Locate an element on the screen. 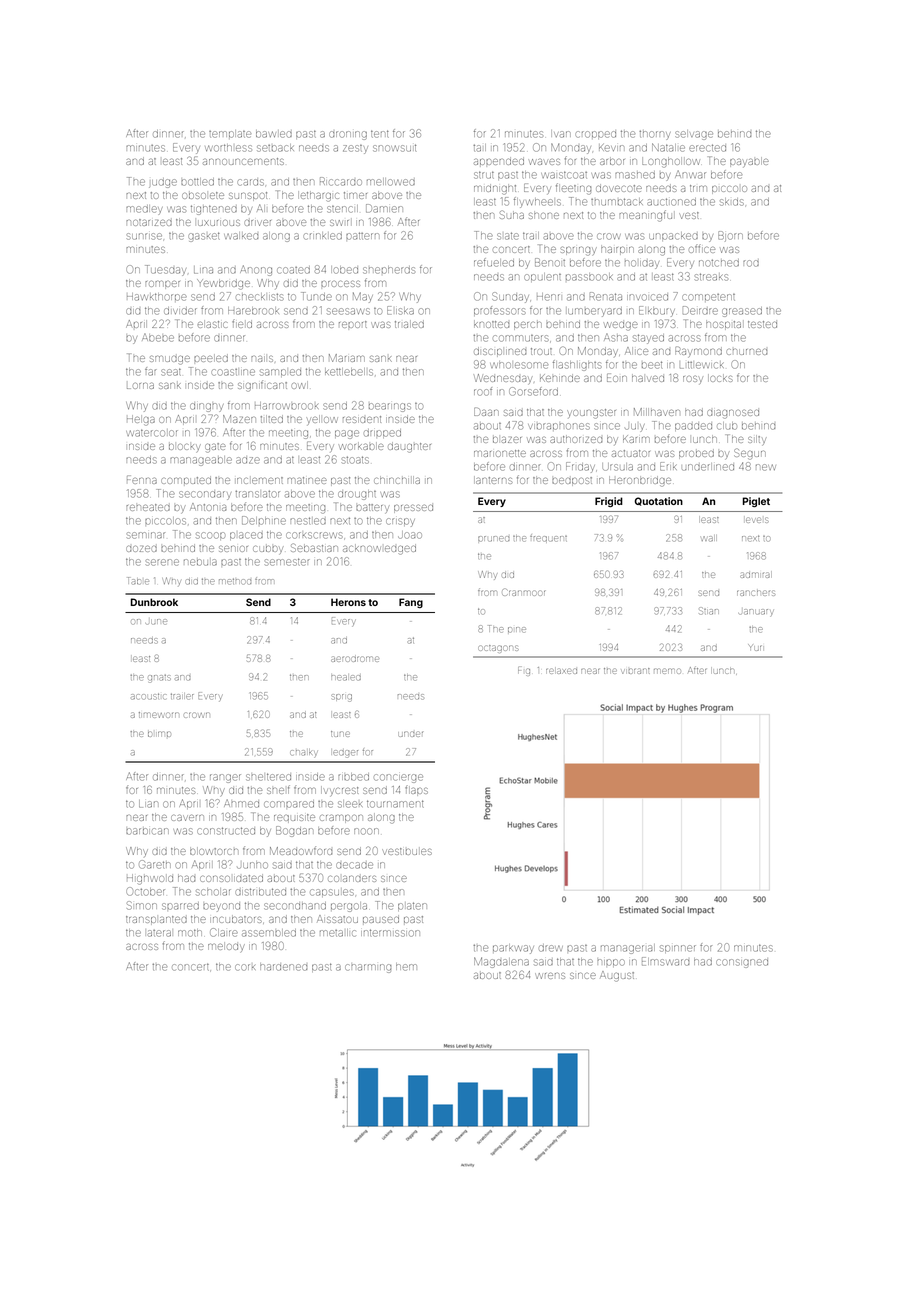 This screenshot has width=908, height=1316. hardened is located at coordinates (283, 967).
